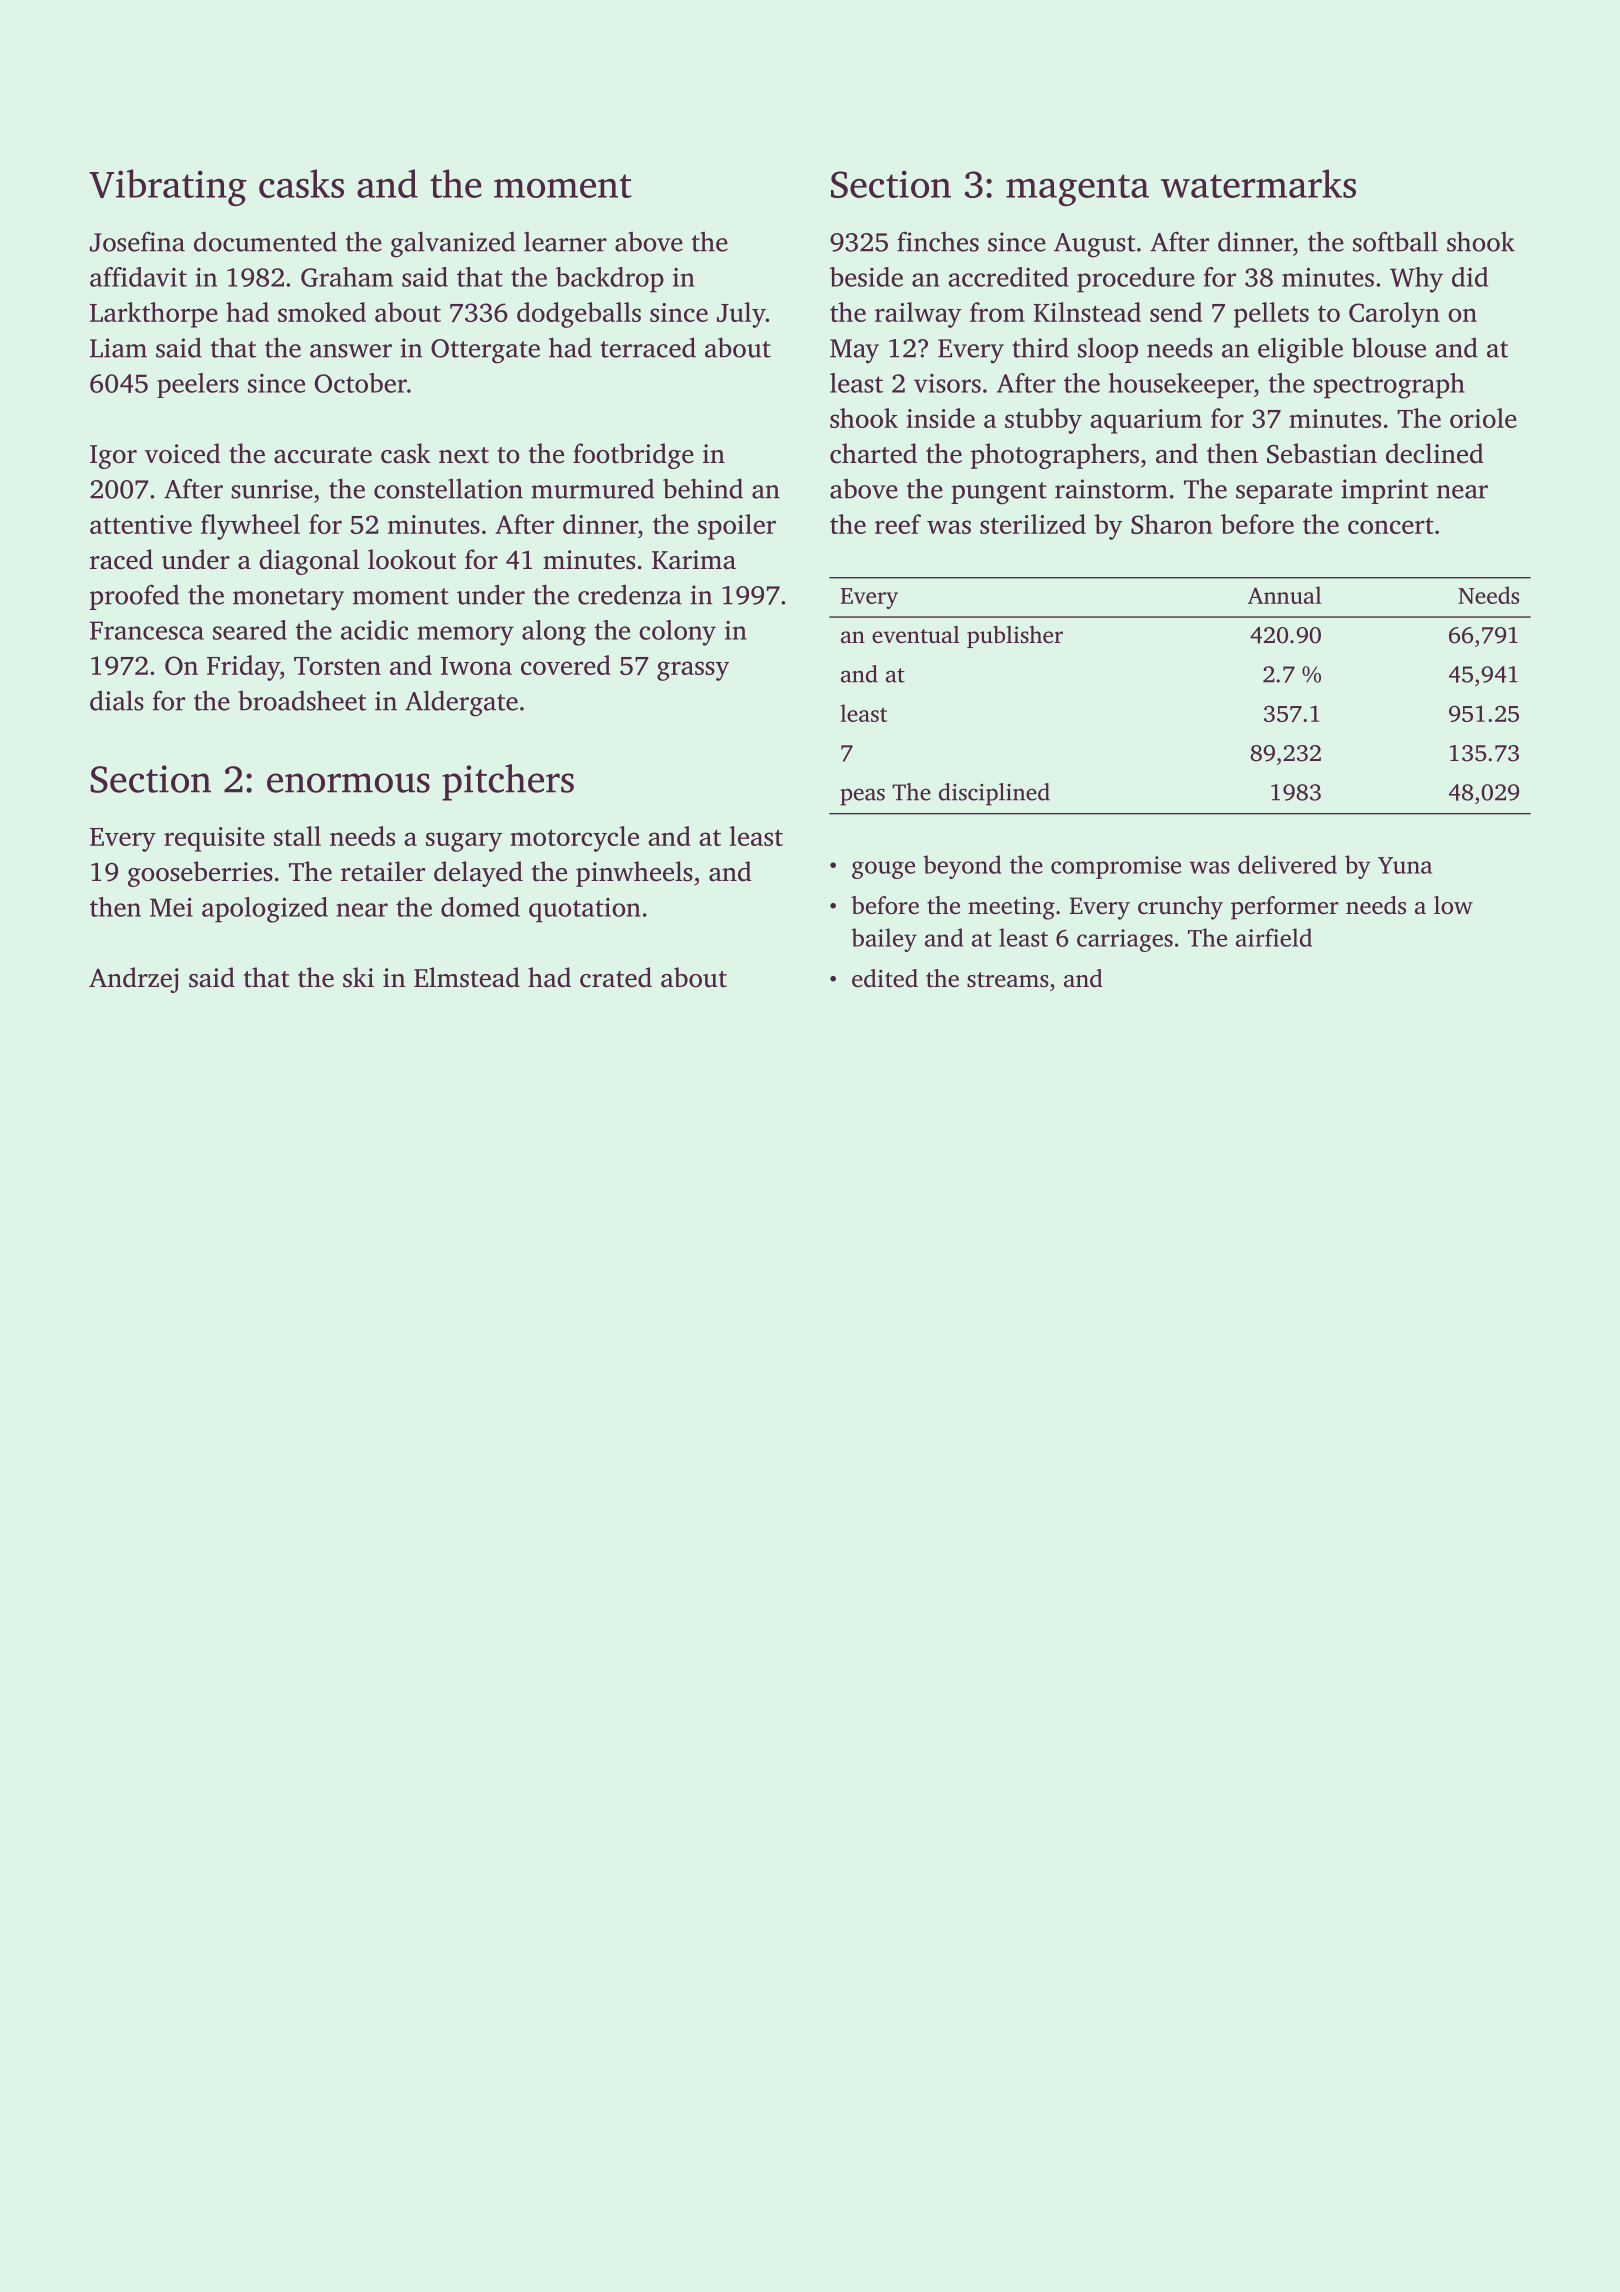 This image has width=1620, height=2292. I want to click on Andrzej, so click(134, 980).
